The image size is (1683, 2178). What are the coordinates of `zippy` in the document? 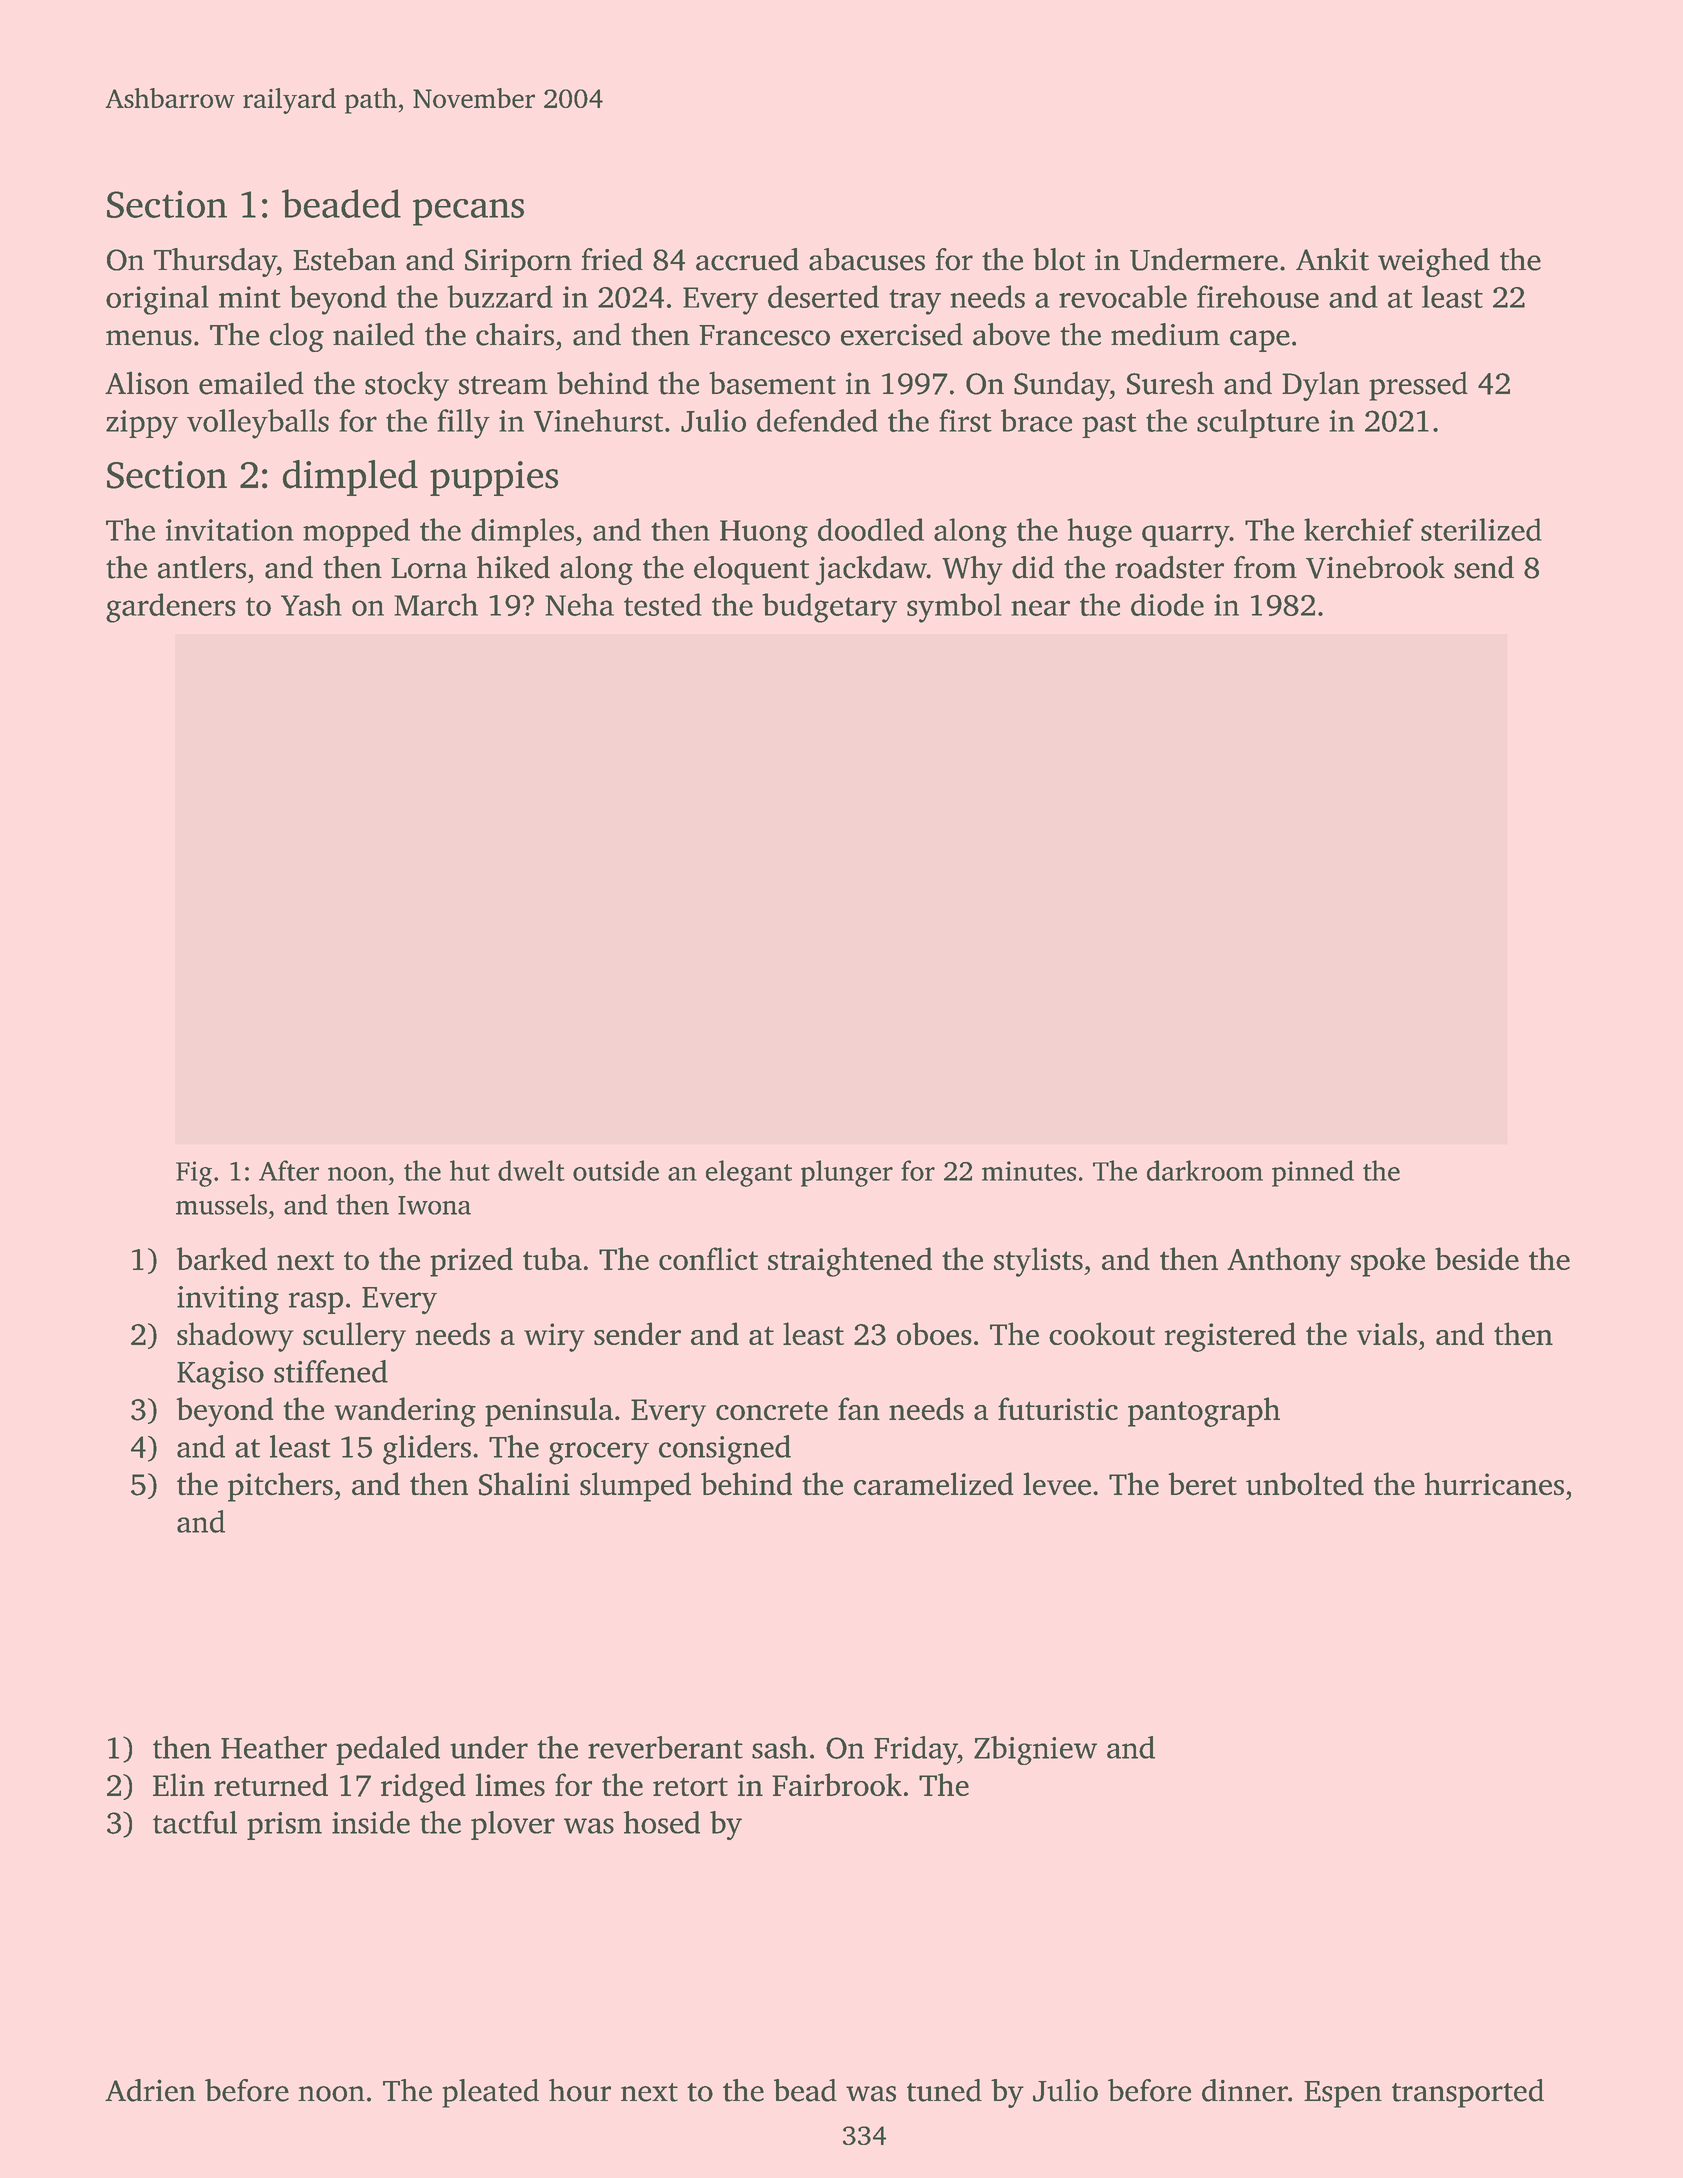 It's located at (142, 424).
